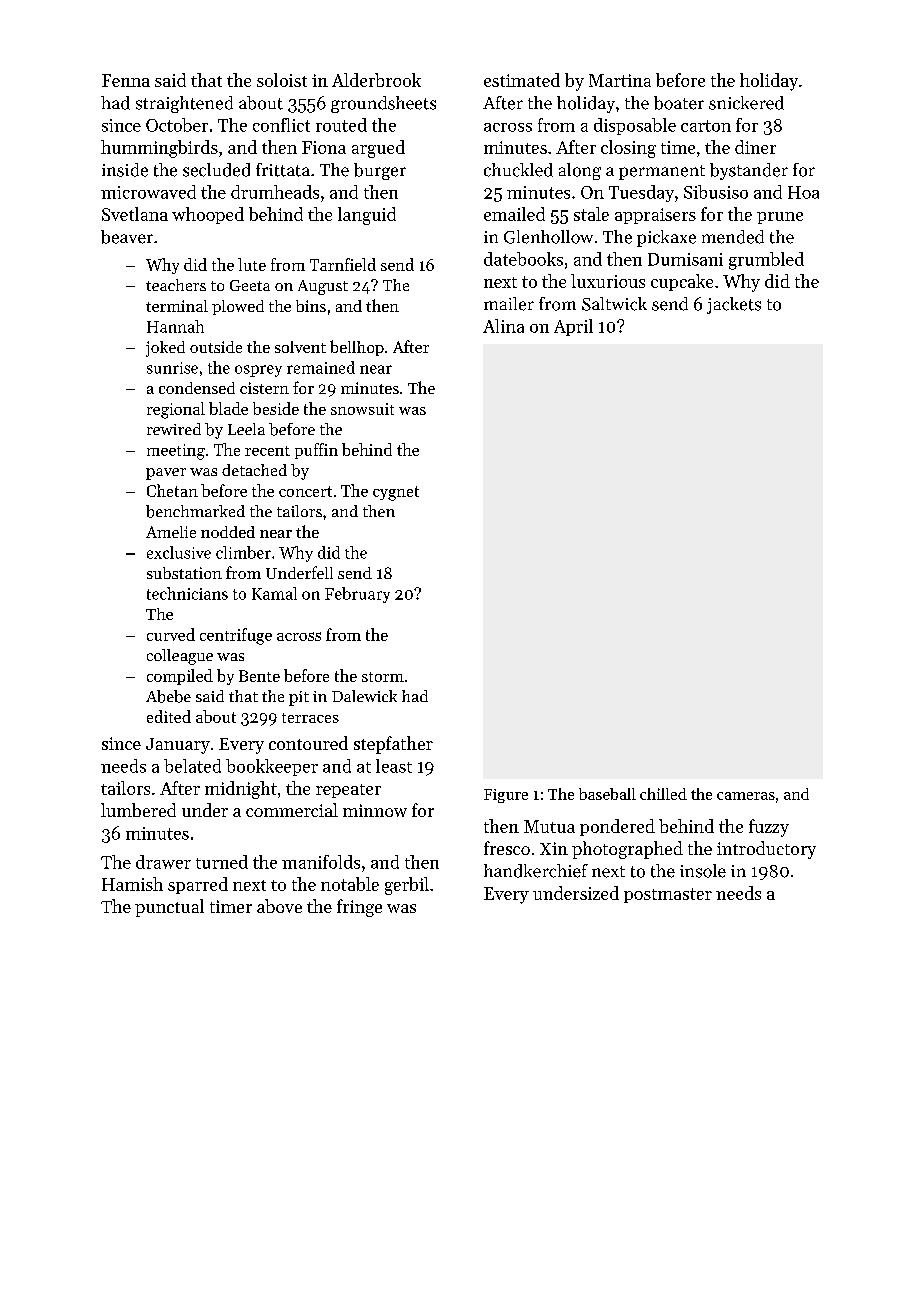 This screenshot has width=924, height=1308. What do you see at coordinates (769, 828) in the screenshot?
I see `fuzzy` at bounding box center [769, 828].
